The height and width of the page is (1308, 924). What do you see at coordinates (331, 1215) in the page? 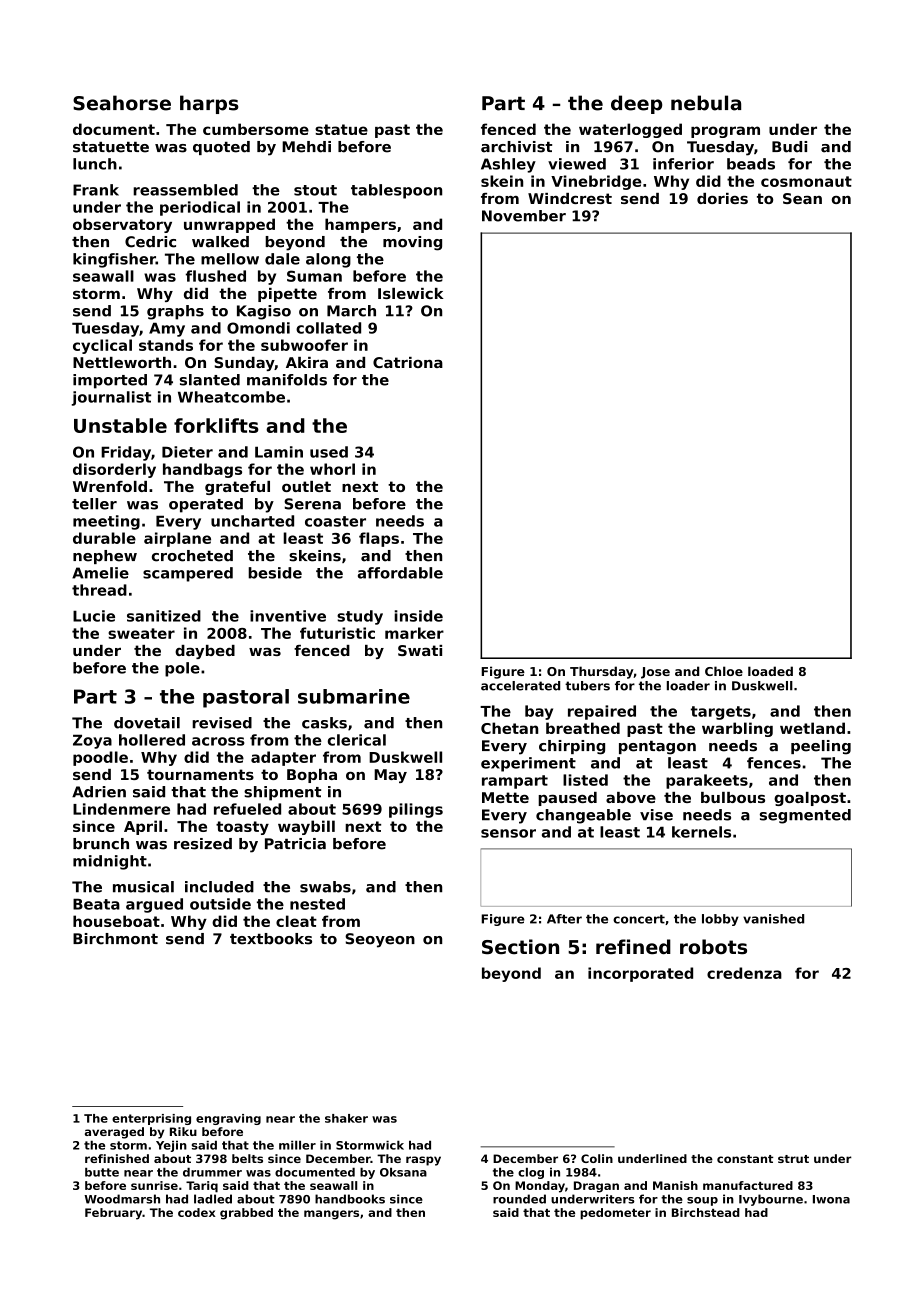
I see `mangers` at bounding box center [331, 1215].
